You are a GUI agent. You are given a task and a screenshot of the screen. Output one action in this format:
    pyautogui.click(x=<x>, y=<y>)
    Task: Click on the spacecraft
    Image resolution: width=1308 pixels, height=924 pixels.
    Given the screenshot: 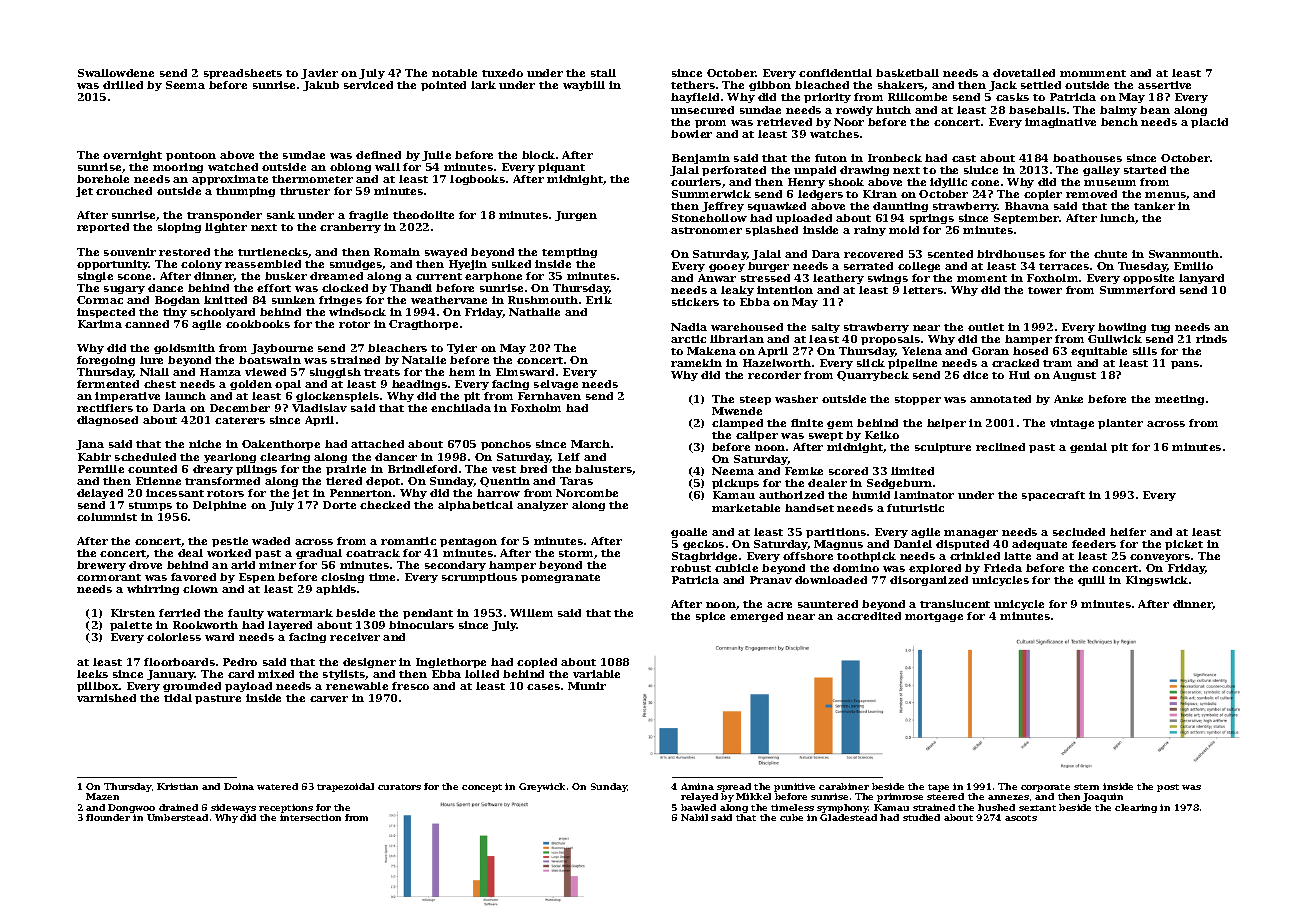 What is the action you would take?
    pyautogui.click(x=1053, y=496)
